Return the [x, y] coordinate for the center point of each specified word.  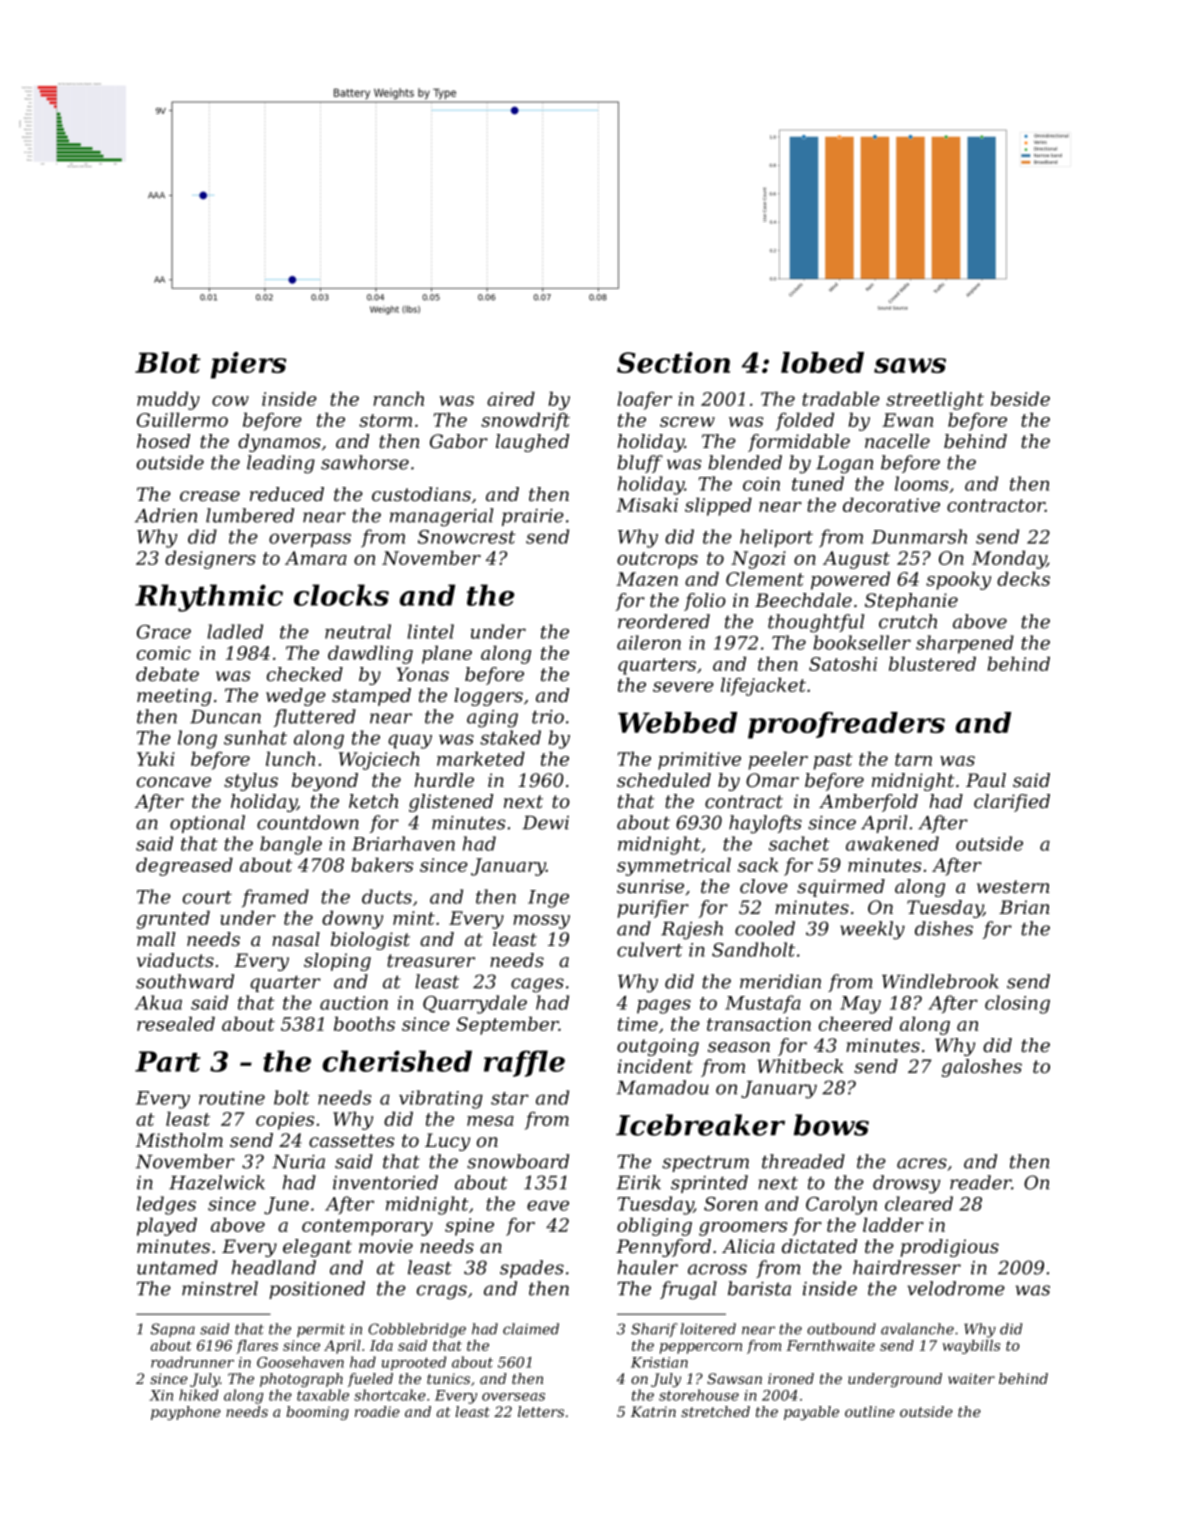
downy [352, 919]
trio [548, 716]
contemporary [367, 1227]
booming [317, 1413]
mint [414, 918]
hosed [163, 441]
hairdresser [907, 1267]
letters [541, 1411]
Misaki [647, 504]
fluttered [314, 718]
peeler [778, 760]
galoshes [982, 1068]
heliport [776, 538]
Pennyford [663, 1248]
